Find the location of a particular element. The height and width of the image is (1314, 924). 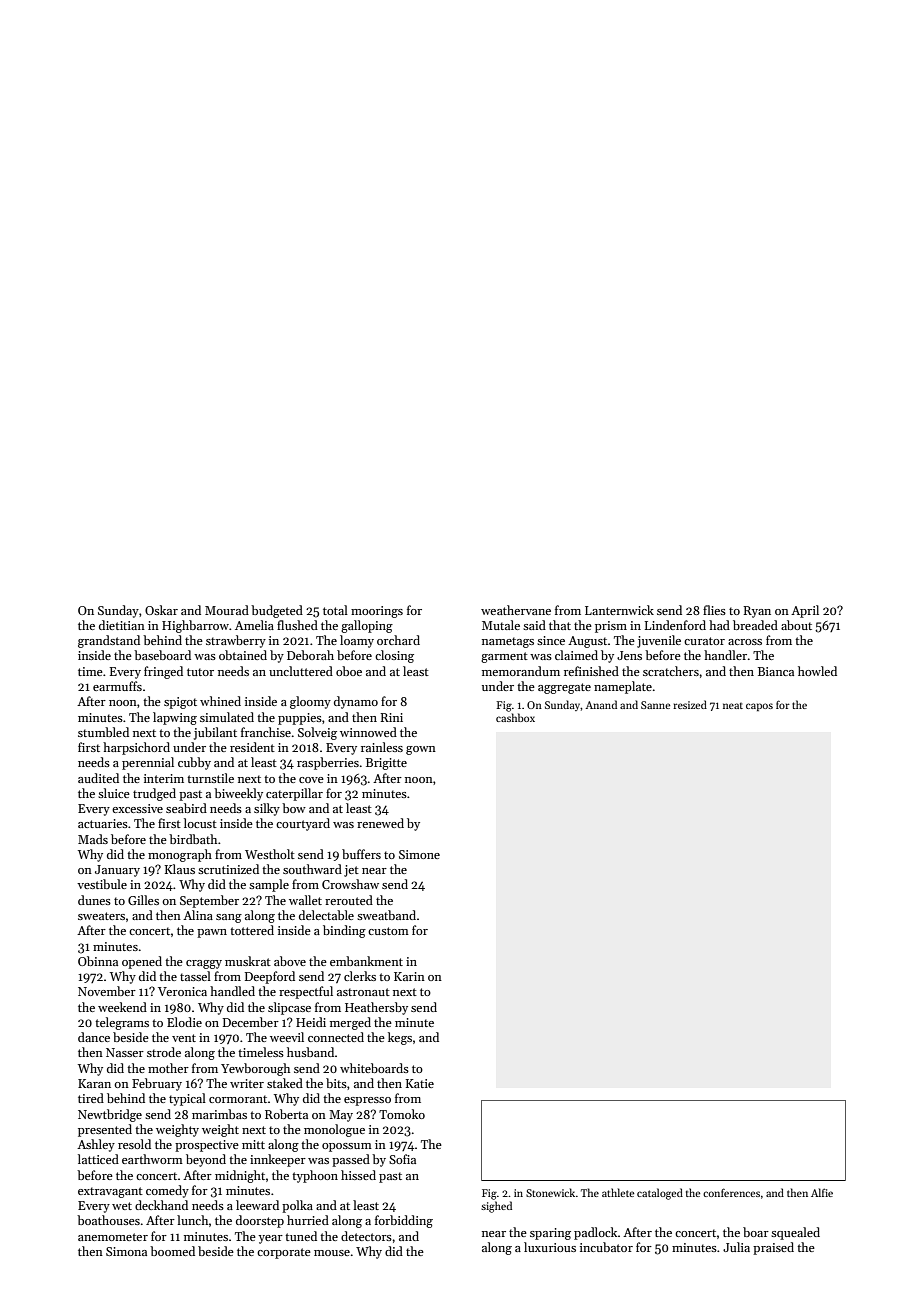

Karin is located at coordinates (409, 976).
